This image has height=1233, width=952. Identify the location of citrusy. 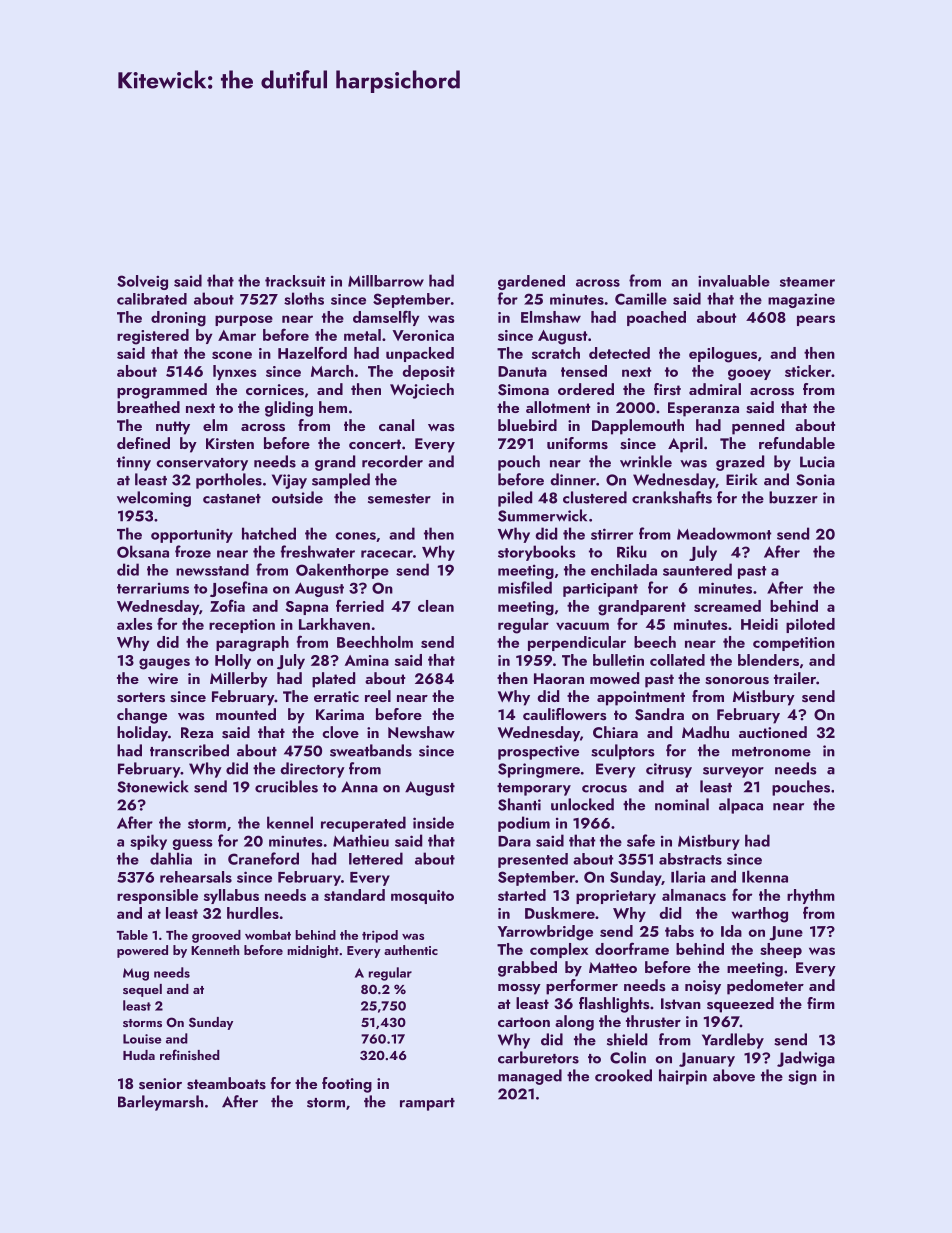
(669, 770).
